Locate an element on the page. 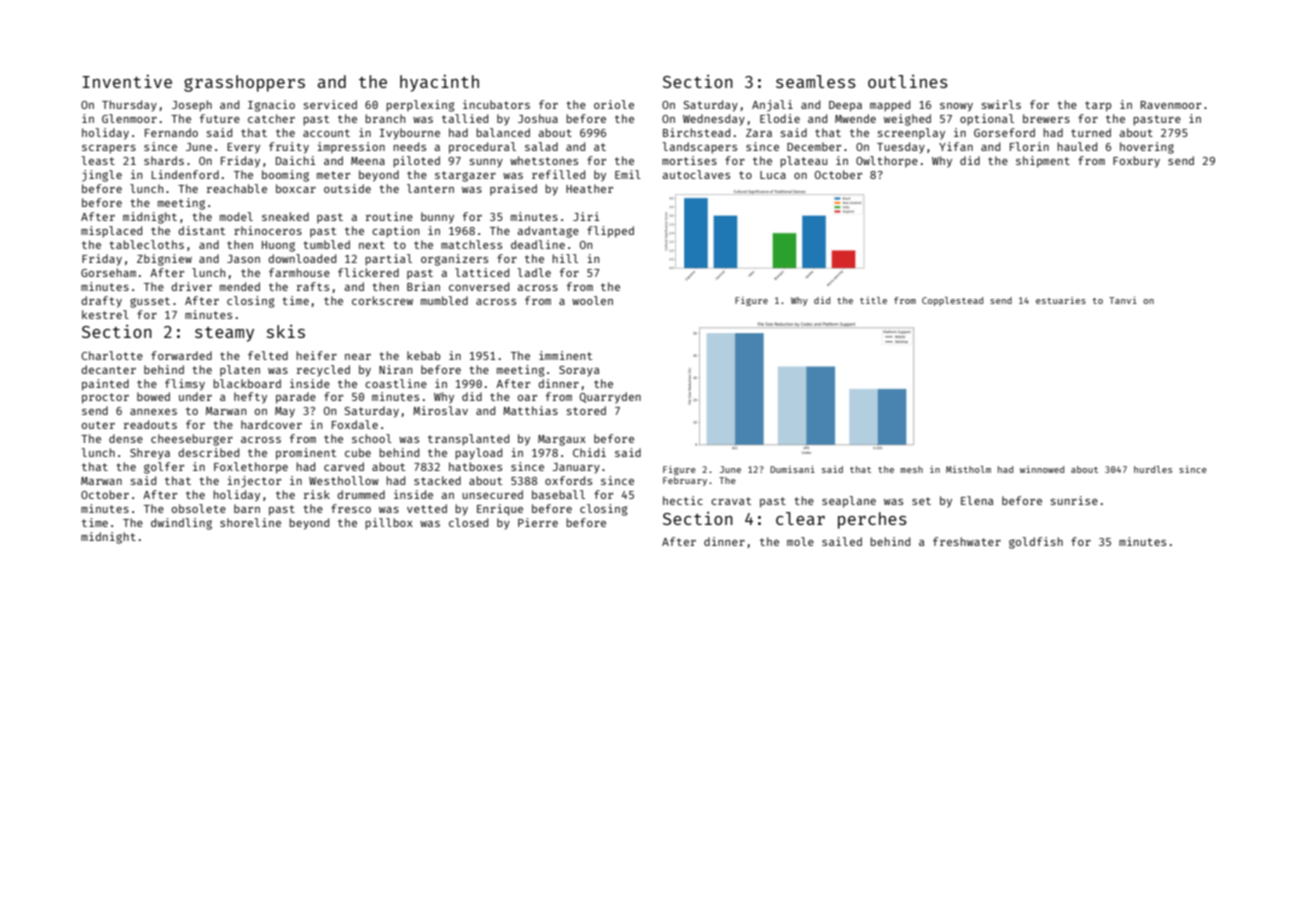  hectic is located at coordinates (683, 500).
